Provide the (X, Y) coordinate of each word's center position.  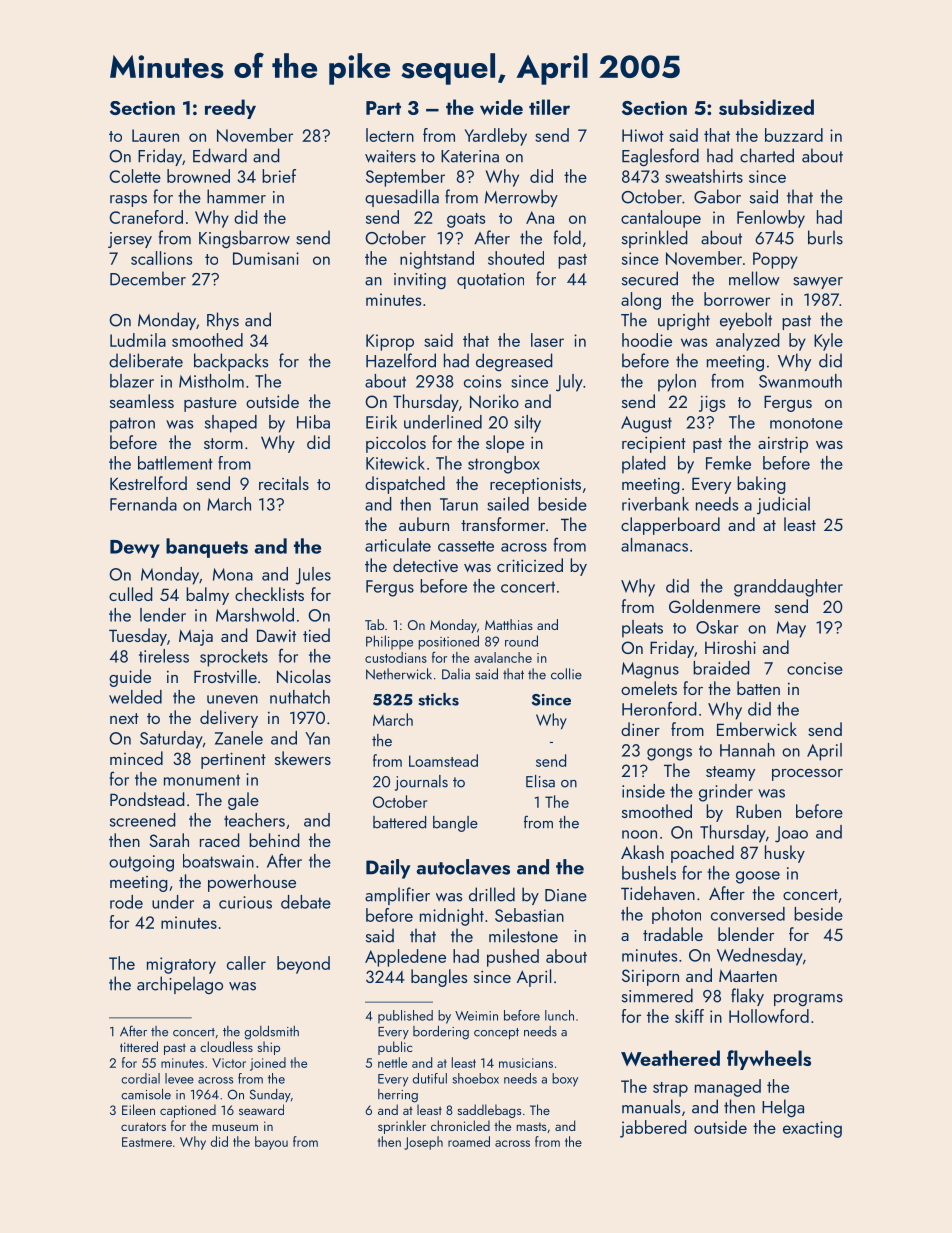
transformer (503, 524)
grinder (726, 793)
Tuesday (138, 637)
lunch (559, 1015)
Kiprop (390, 342)
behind (274, 840)
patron (132, 425)
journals (421, 783)
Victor (229, 1063)
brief (279, 176)
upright (684, 321)
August (646, 424)
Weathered (670, 1058)
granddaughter (788, 588)
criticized (530, 565)
